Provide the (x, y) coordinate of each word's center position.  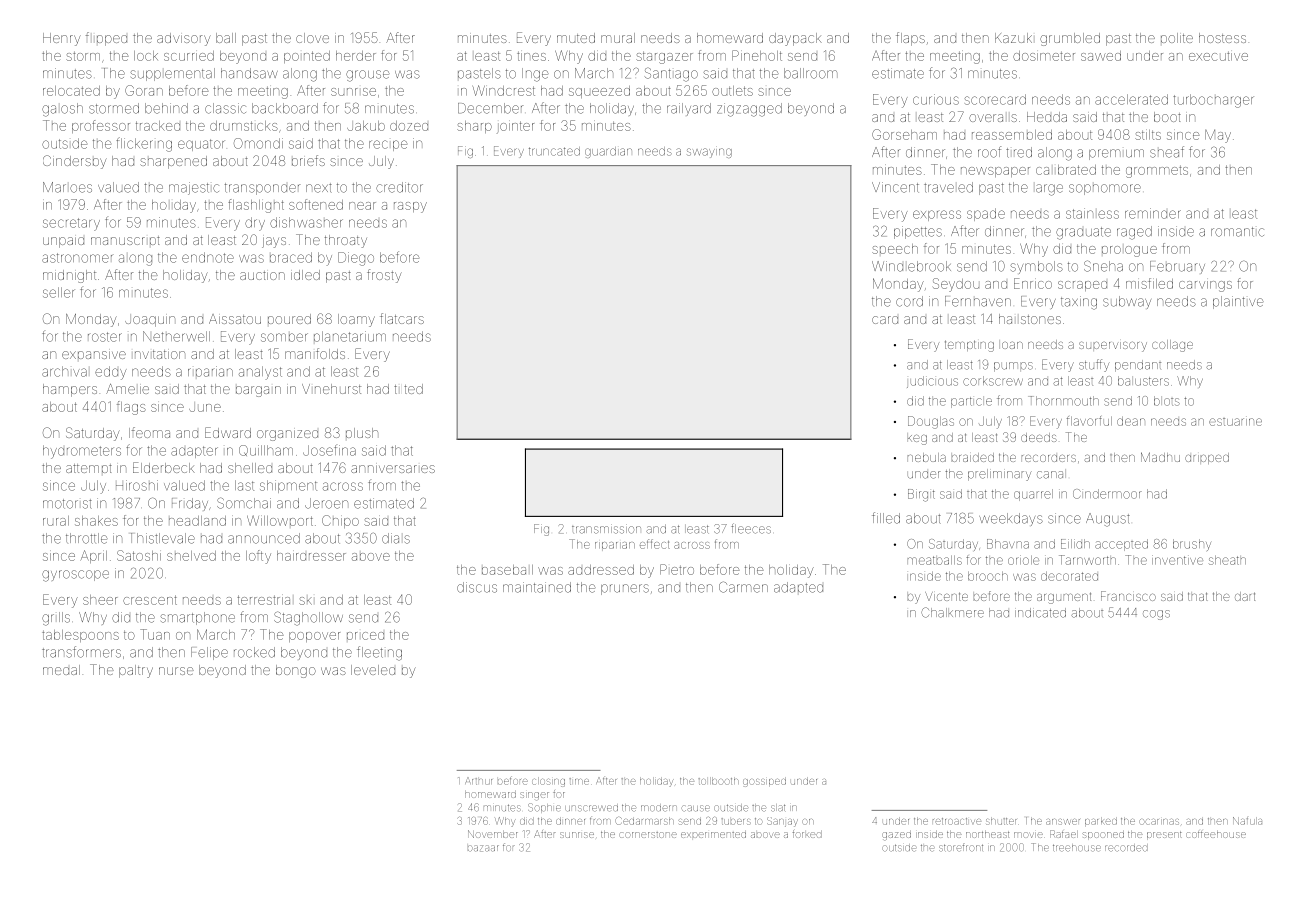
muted (576, 38)
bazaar (483, 848)
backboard (285, 108)
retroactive (957, 821)
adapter (194, 452)
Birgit (921, 495)
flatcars (402, 318)
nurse (176, 671)
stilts (1148, 134)
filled (886, 518)
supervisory (1113, 347)
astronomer (77, 258)
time (579, 781)
